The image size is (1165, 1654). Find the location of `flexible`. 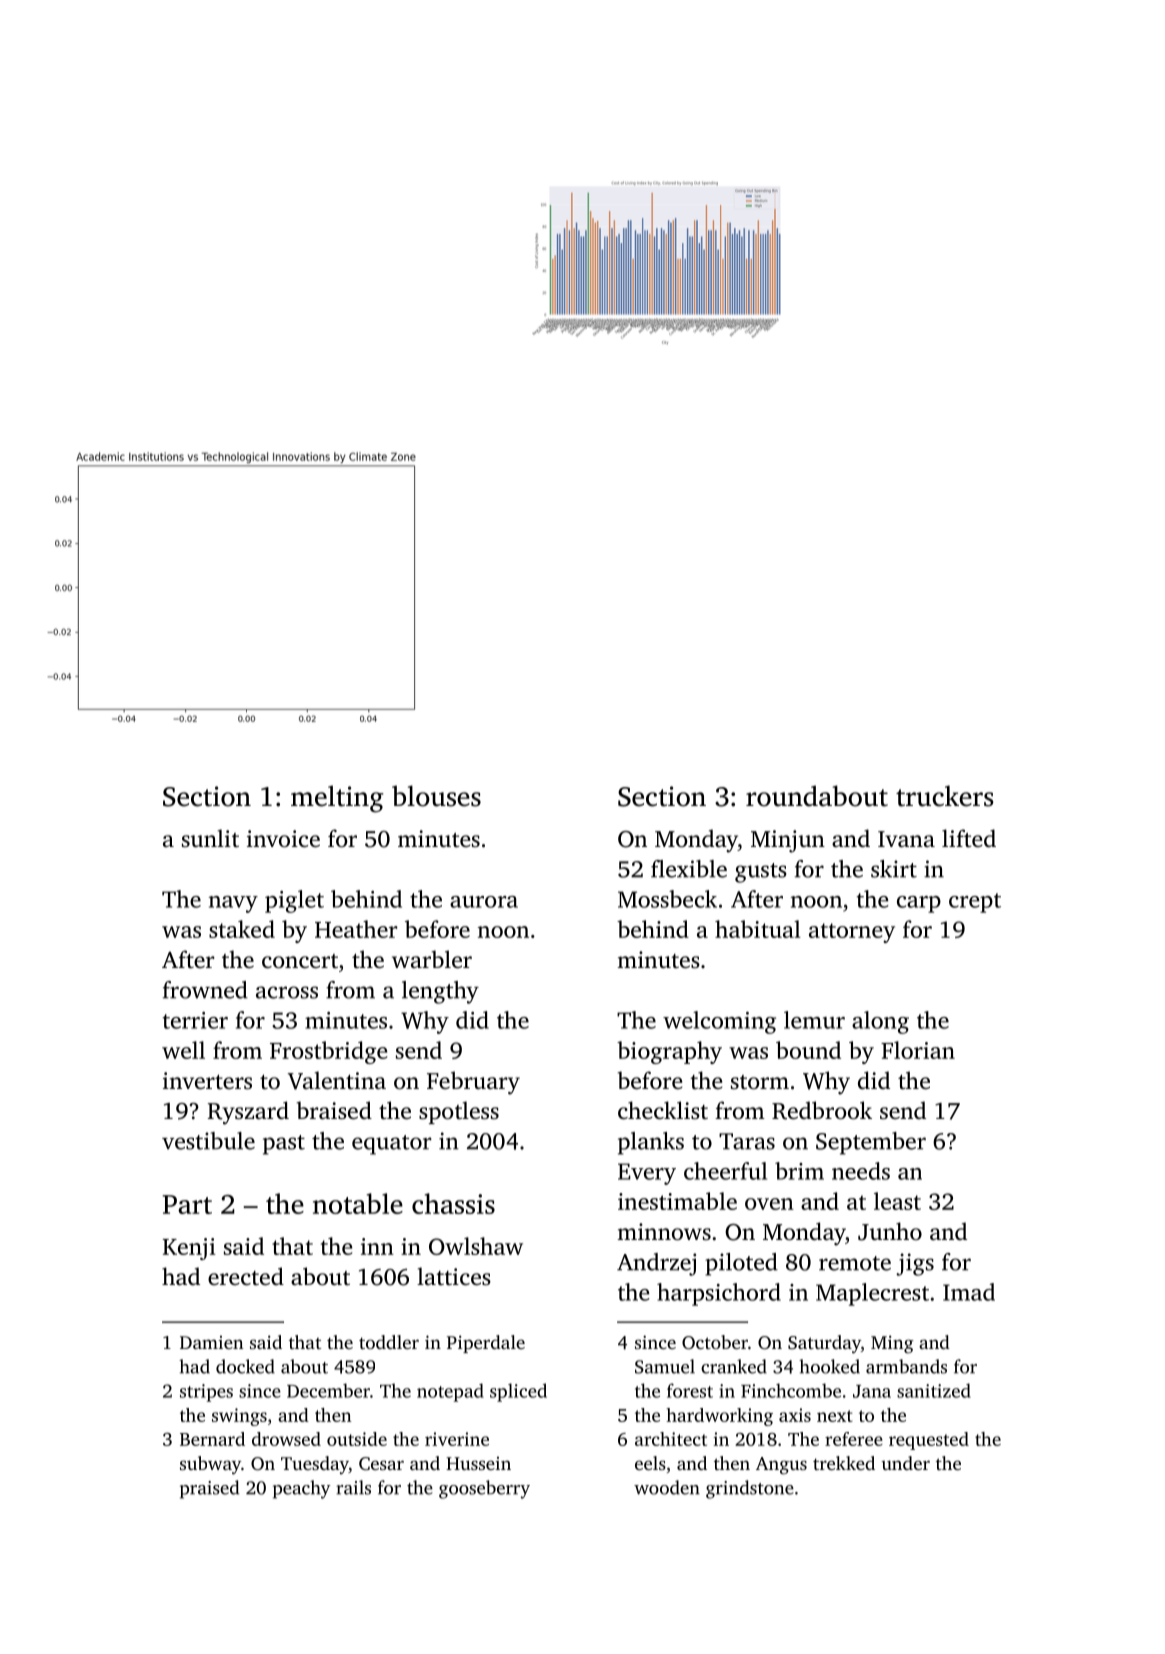

flexible is located at coordinates (689, 869).
